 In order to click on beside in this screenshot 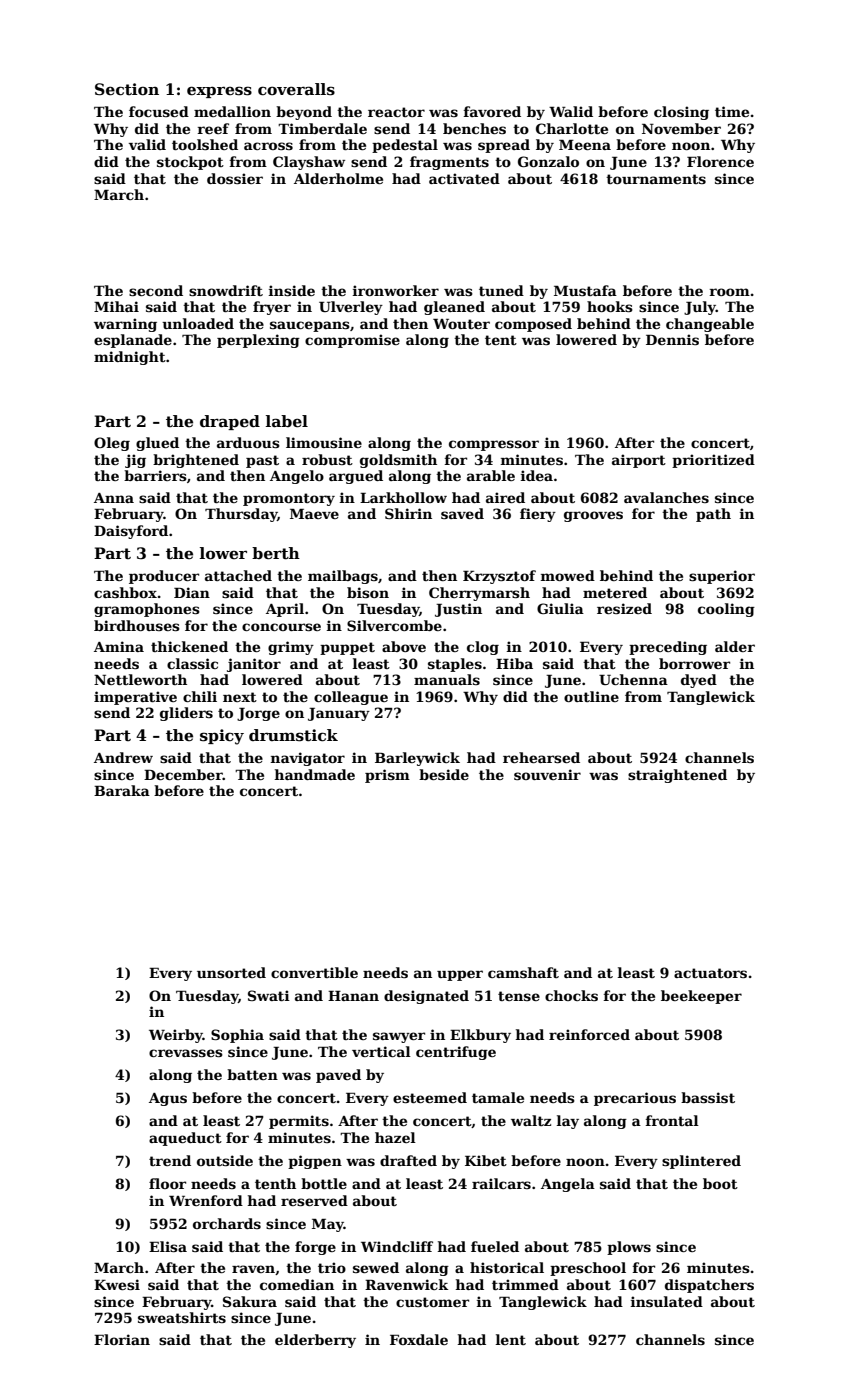, I will do `click(444, 774)`.
